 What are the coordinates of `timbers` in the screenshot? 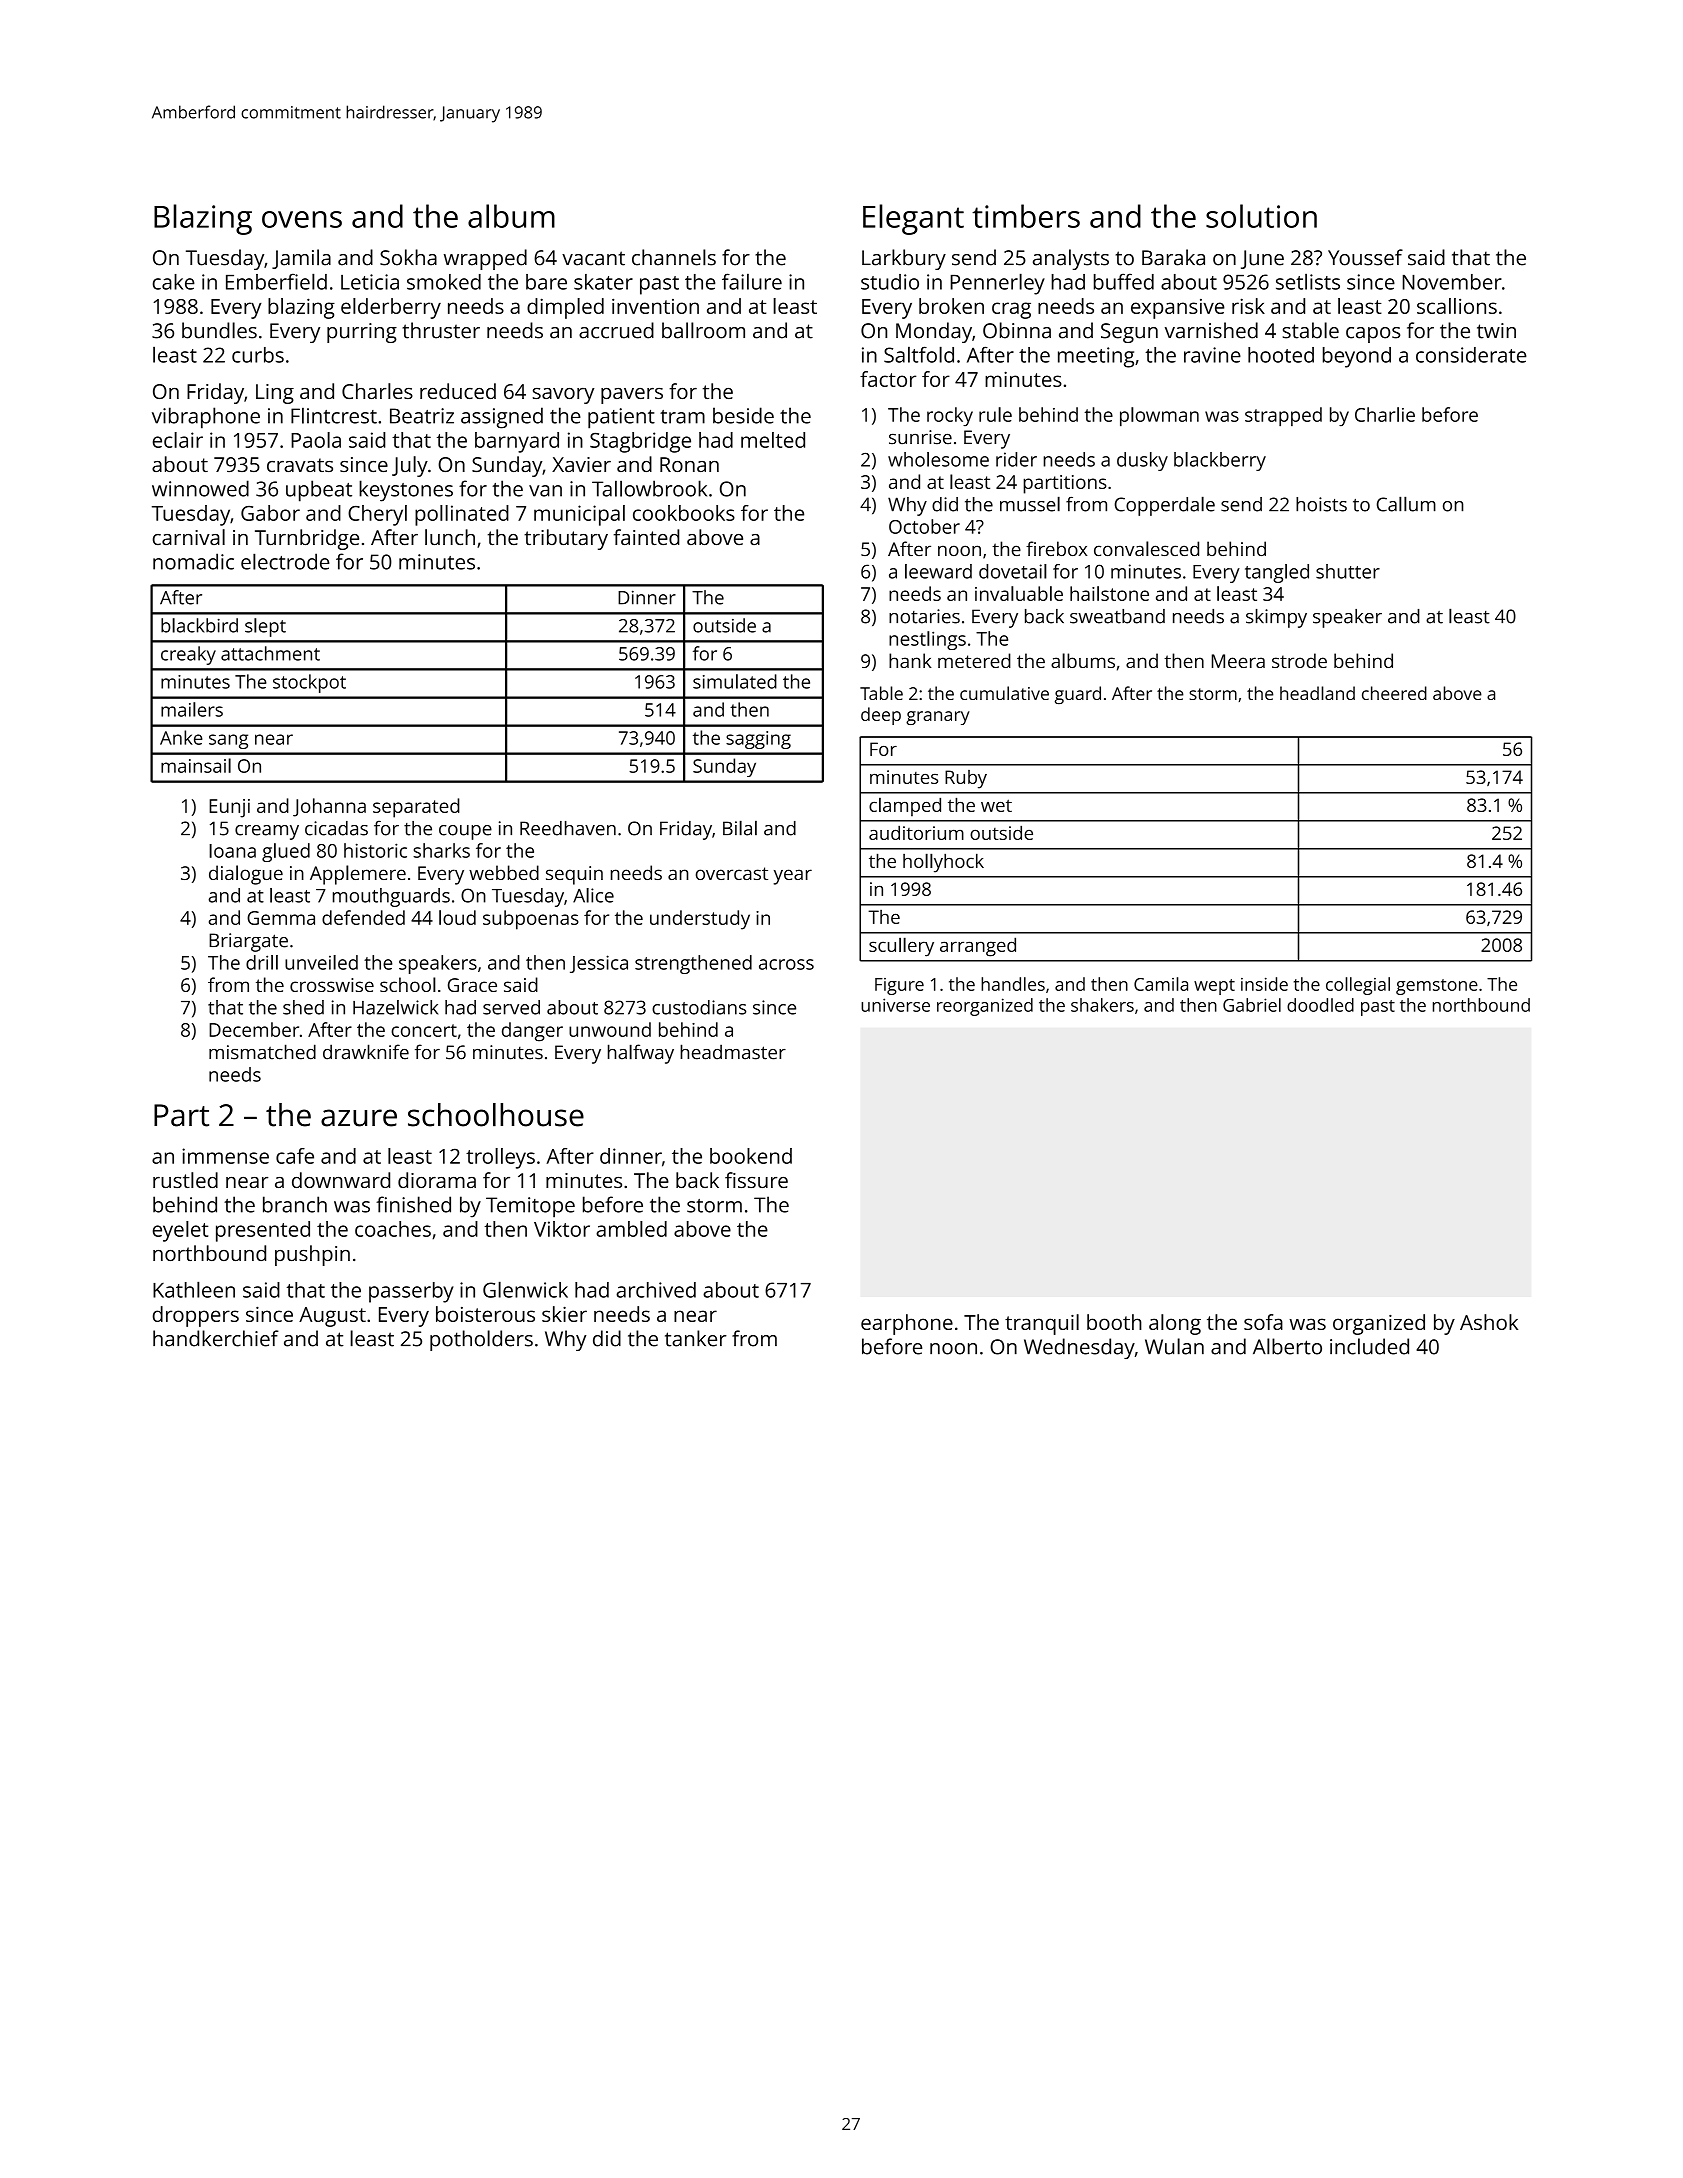 It's located at (1026, 216).
